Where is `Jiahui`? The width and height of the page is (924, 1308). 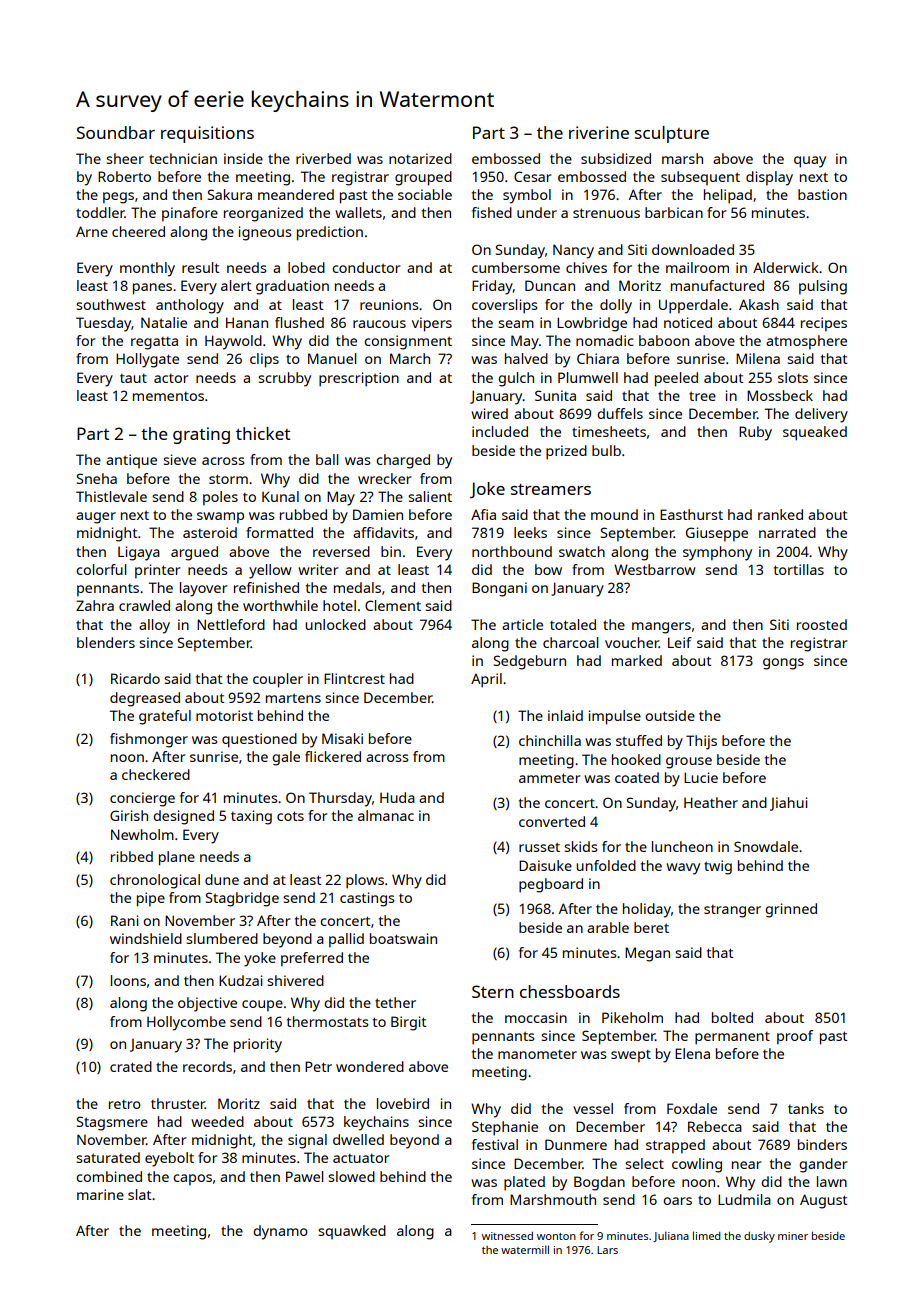
Jiahui is located at coordinates (788, 804).
